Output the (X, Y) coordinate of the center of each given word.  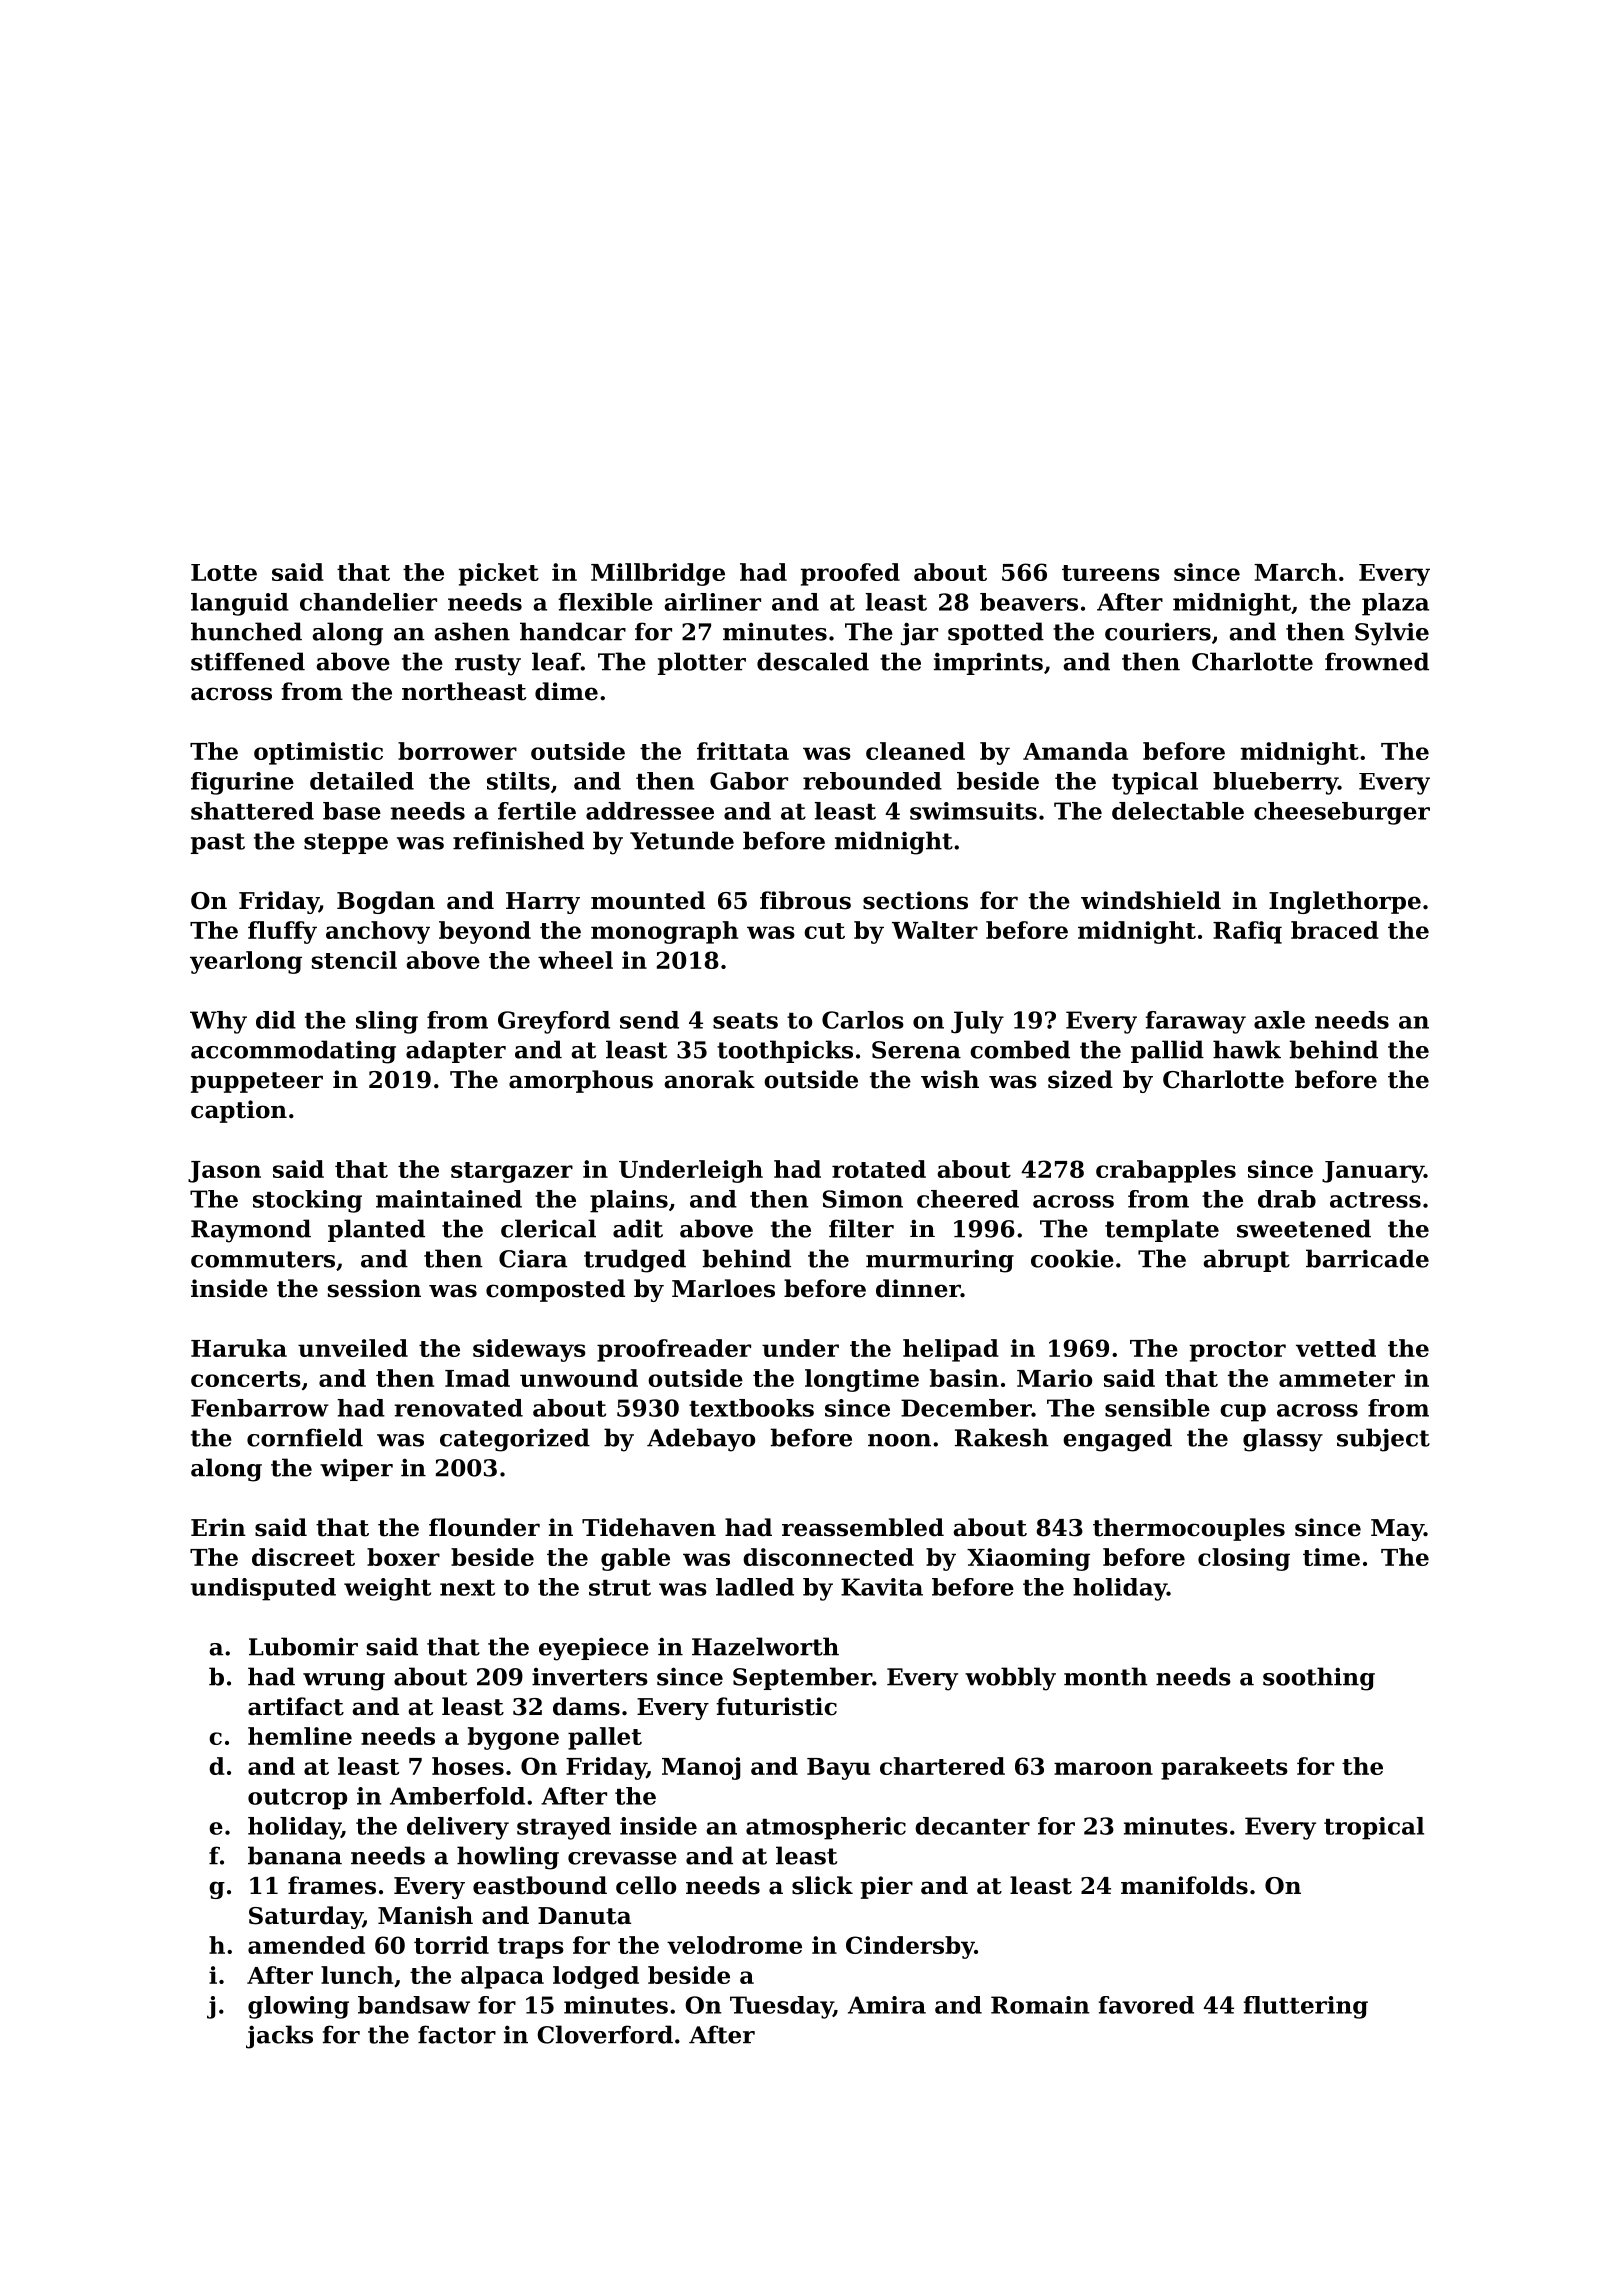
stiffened (248, 661)
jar (919, 634)
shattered (252, 811)
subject (1383, 1440)
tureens (1111, 573)
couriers (1158, 632)
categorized (515, 1440)
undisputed (263, 1589)
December (966, 1408)
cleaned (915, 751)
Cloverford (605, 2034)
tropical (1374, 1828)
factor (457, 2034)
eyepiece (594, 1649)
